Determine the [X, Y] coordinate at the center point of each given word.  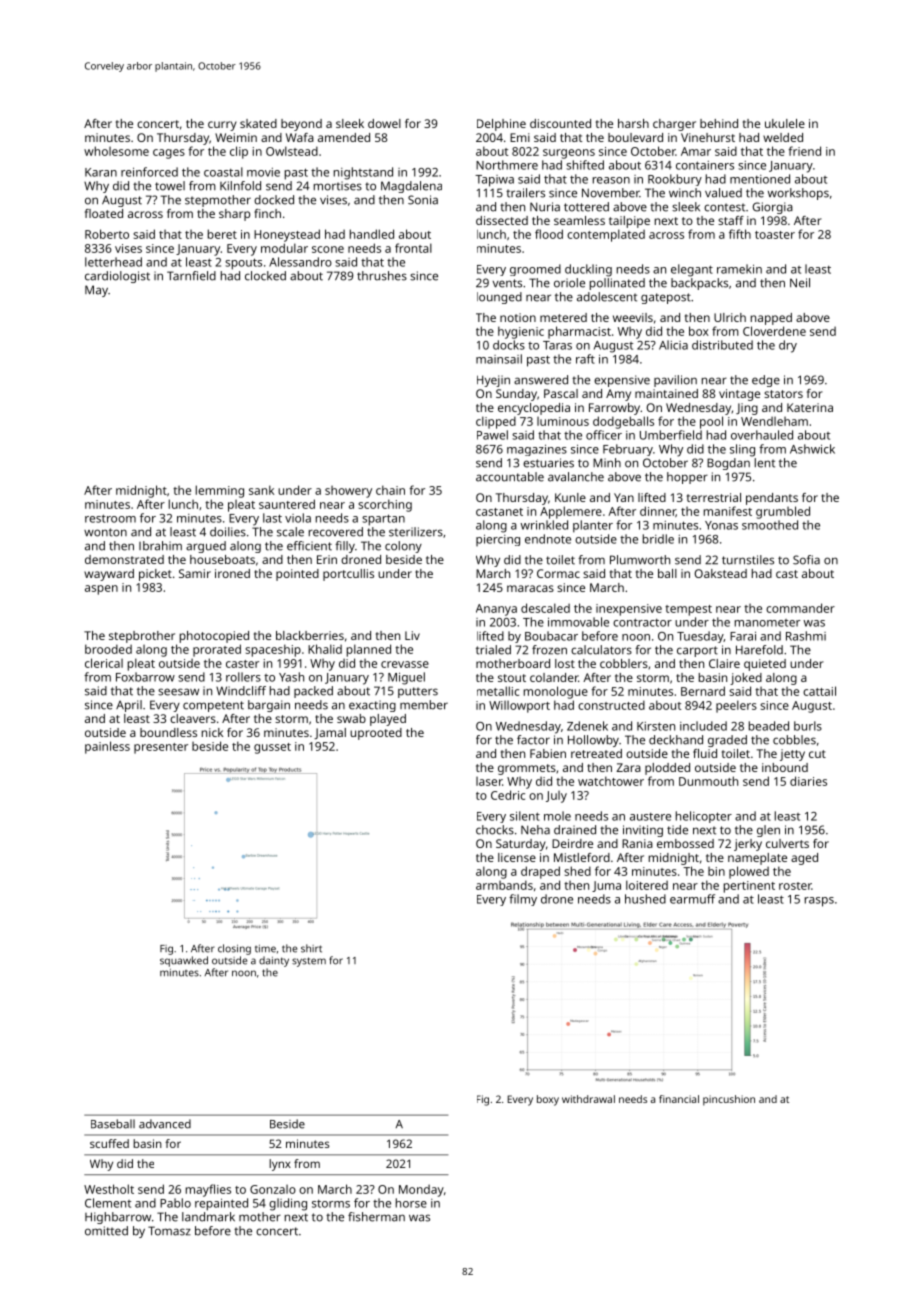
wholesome [116, 151]
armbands [504, 885]
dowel [384, 123]
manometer [767, 623]
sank [261, 490]
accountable [510, 477]
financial [679, 1099]
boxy [548, 1100]
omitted [106, 1231]
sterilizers [416, 532]
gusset [272, 748]
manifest [728, 511]
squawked [184, 961]
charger [674, 125]
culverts [787, 843]
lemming [220, 491]
